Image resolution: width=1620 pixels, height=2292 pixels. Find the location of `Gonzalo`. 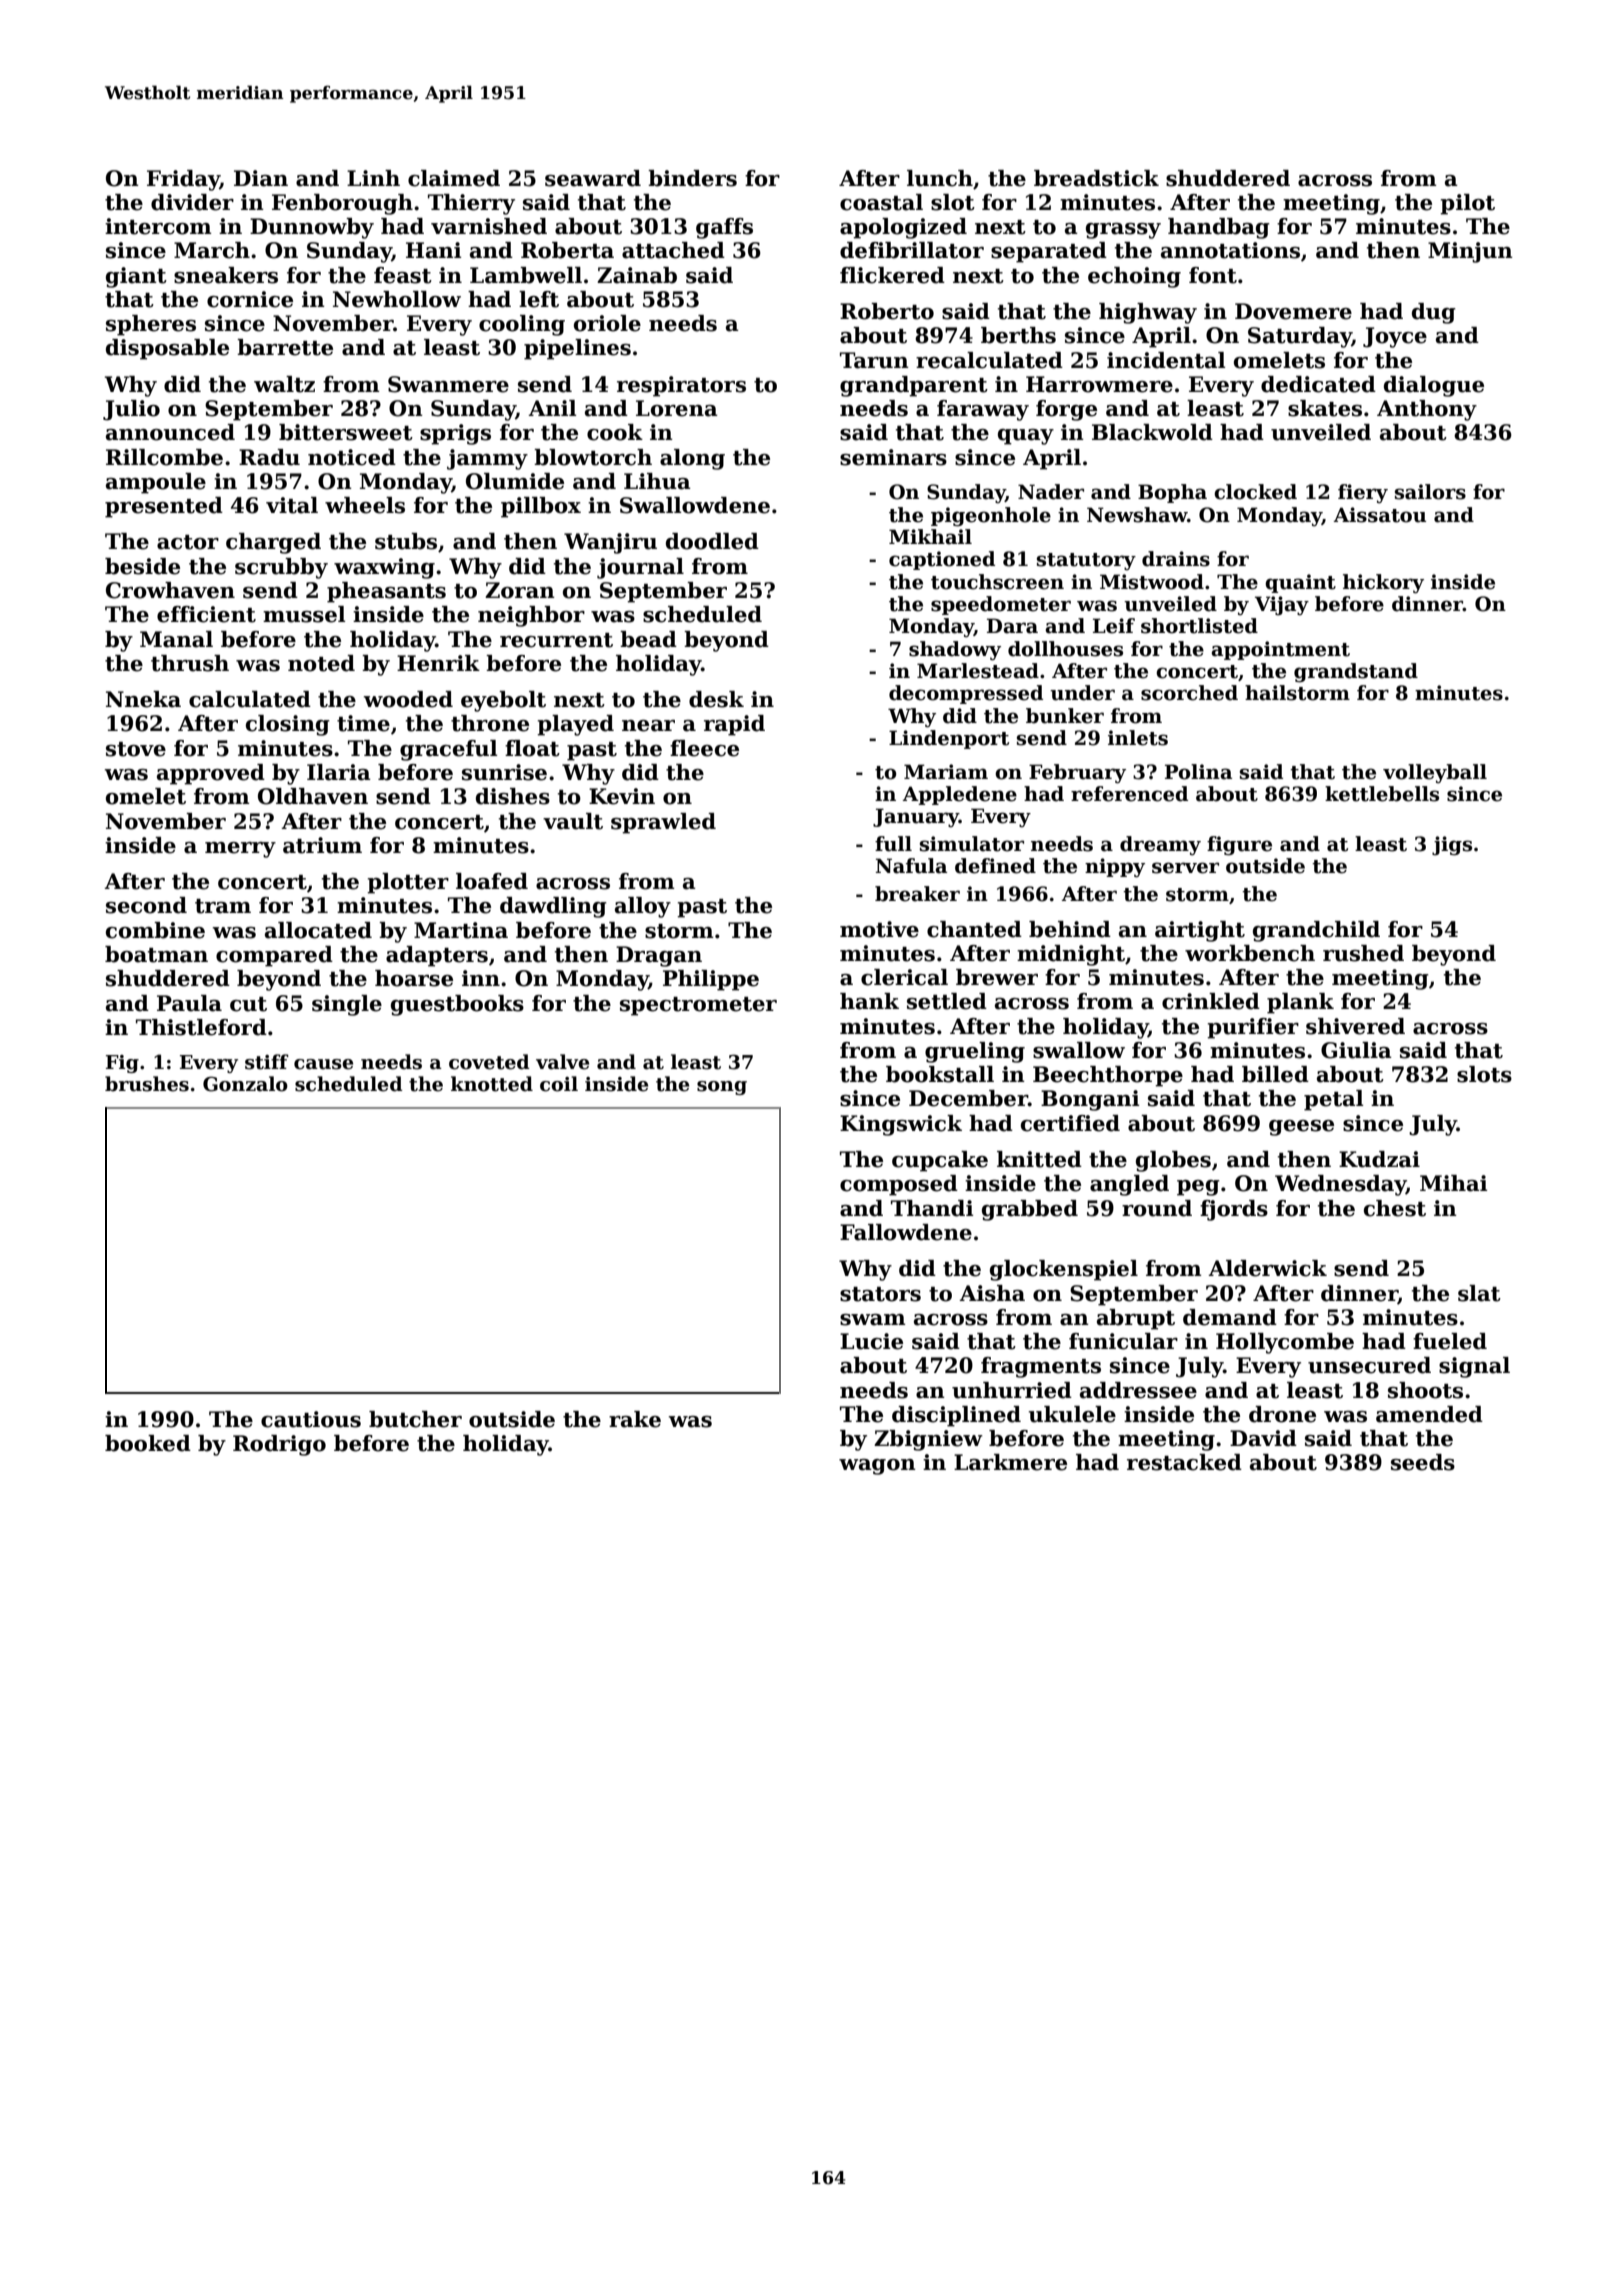

Gonzalo is located at coordinates (245, 1084).
